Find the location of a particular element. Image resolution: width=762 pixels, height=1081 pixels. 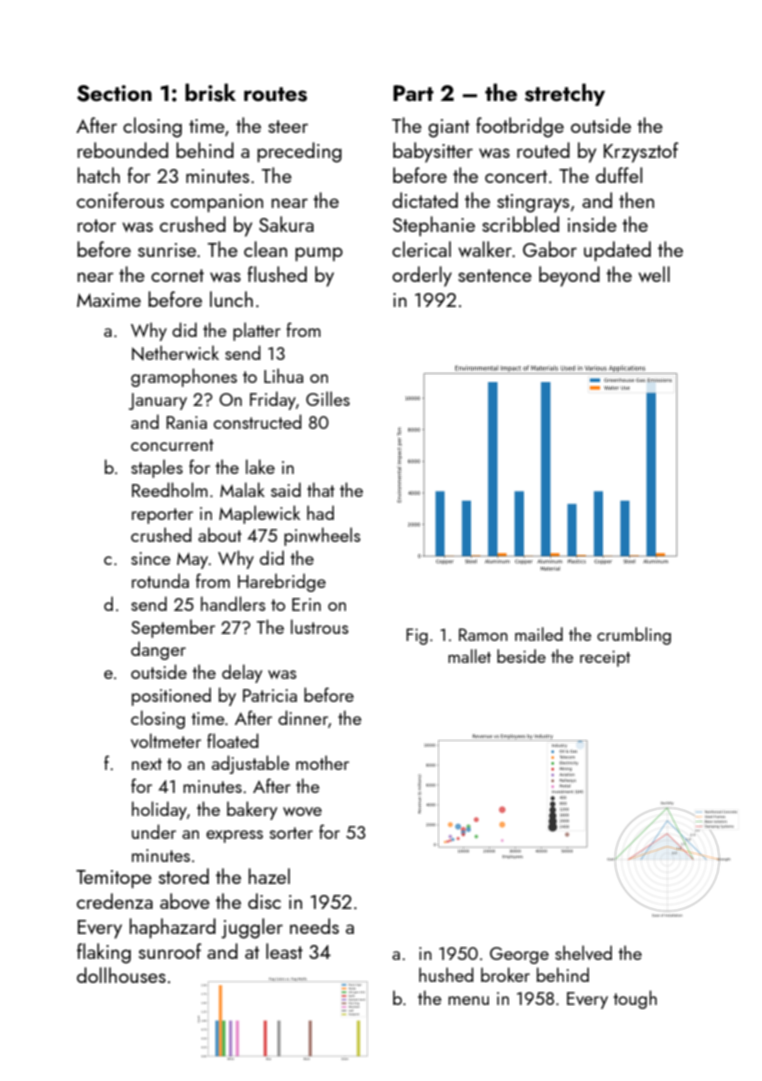

dollhouses is located at coordinates (121, 975).
